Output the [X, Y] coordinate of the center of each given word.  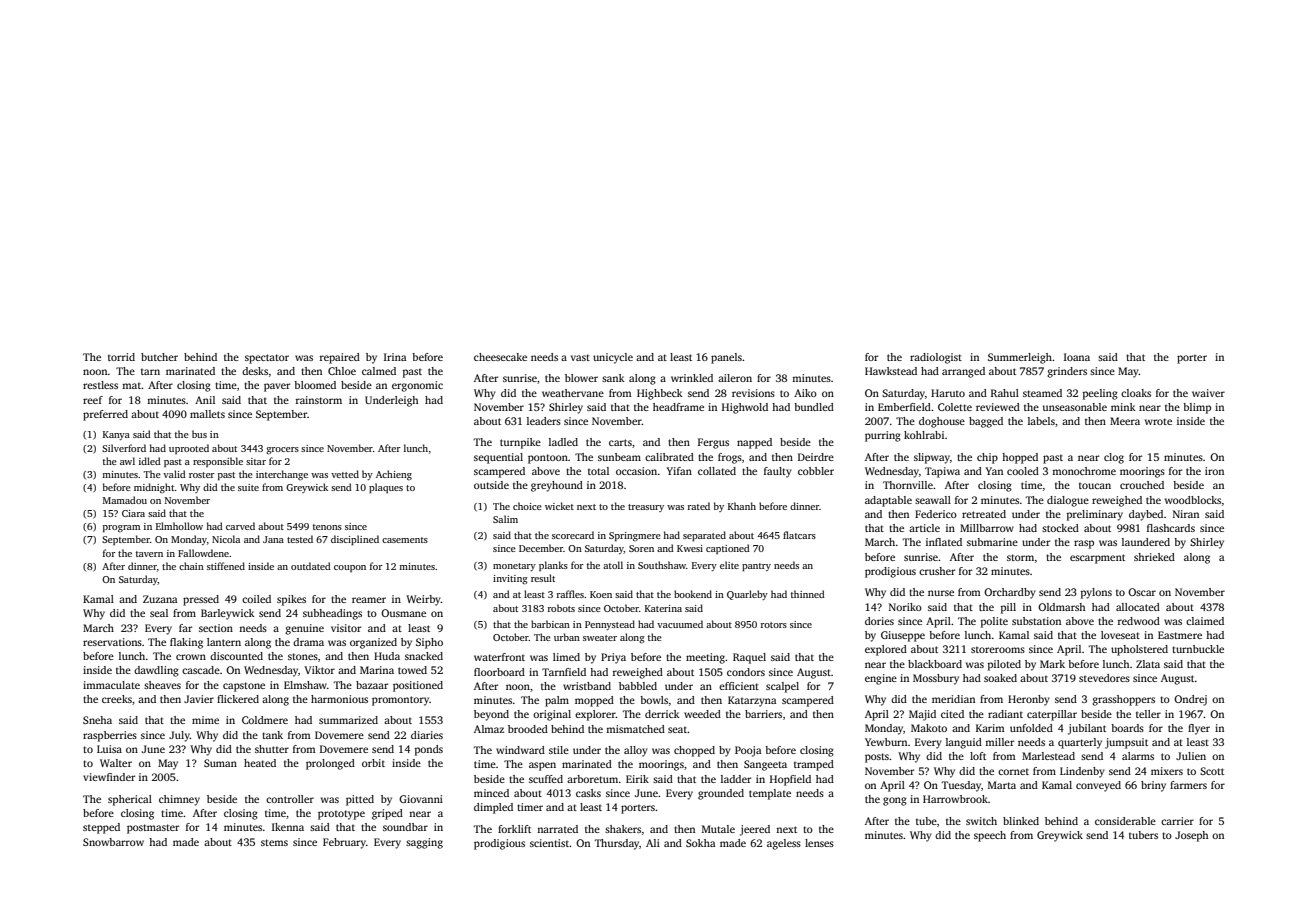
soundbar [405, 827]
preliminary [1095, 515]
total [598, 471]
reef [93, 400]
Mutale [718, 829]
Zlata [1148, 664]
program [121, 528]
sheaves [162, 685]
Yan [994, 471]
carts [620, 442]
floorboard [499, 672]
